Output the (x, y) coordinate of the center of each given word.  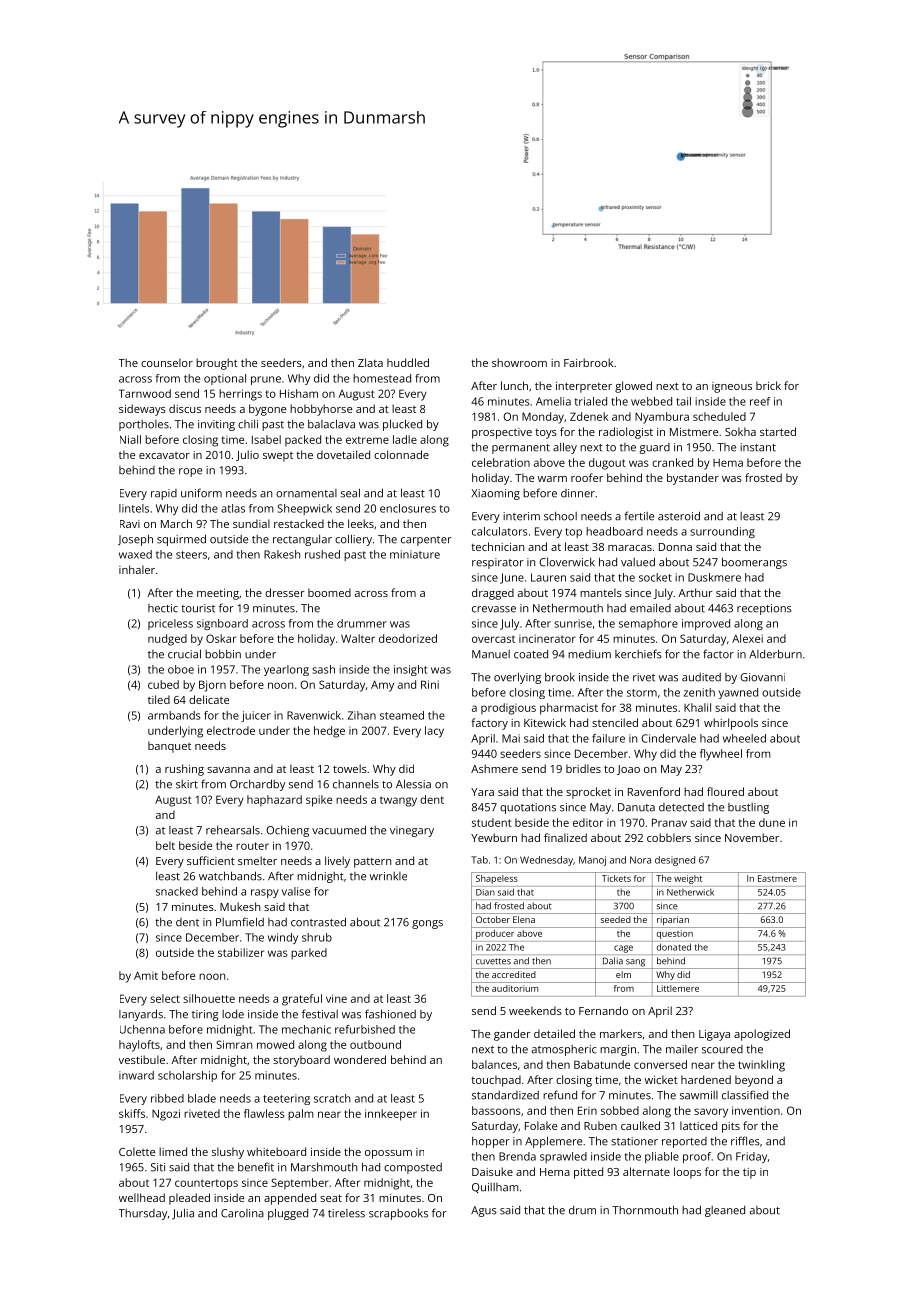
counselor (167, 362)
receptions (764, 609)
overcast (493, 639)
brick (768, 385)
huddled (408, 362)
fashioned (390, 1014)
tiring (205, 1015)
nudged (167, 640)
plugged (288, 1214)
